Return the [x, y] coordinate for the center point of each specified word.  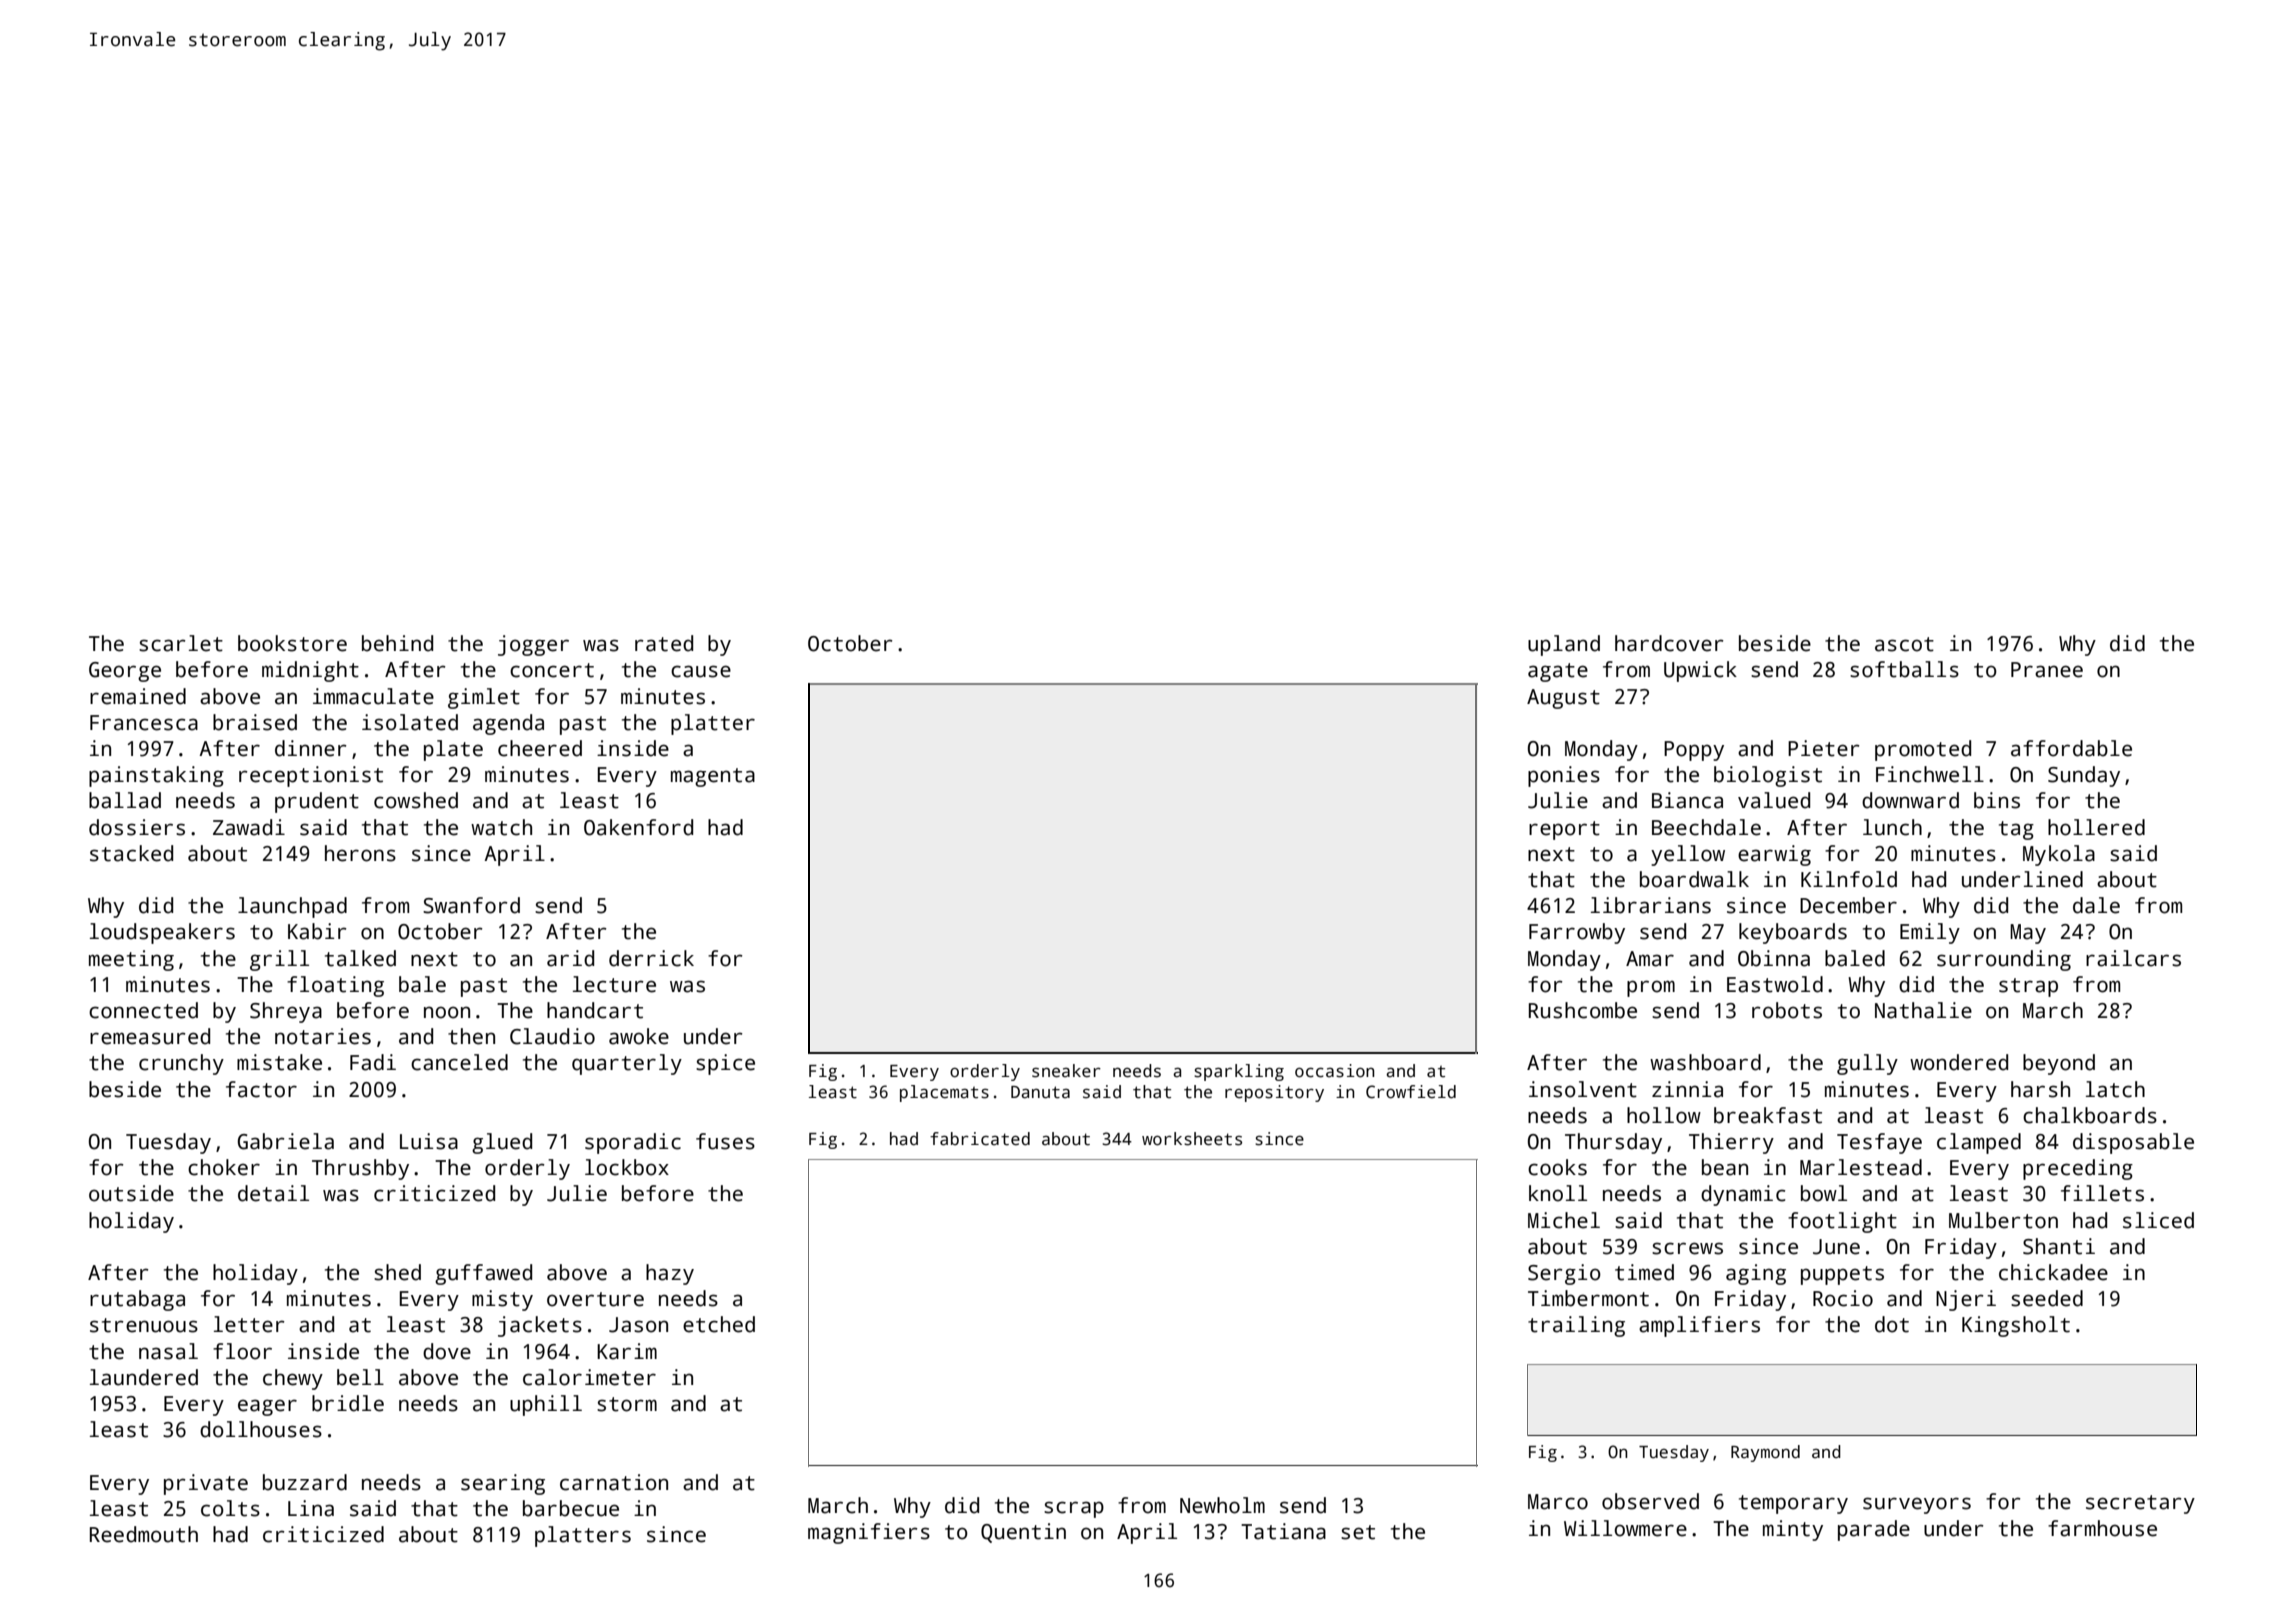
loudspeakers [162, 933]
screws [1687, 1248]
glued [502, 1143]
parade [1874, 1530]
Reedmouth [144, 1534]
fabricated [980, 1139]
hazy [670, 1274]
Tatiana [1283, 1531]
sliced [2158, 1220]
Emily [1930, 933]
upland [1564, 645]
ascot [1904, 644]
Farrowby [1577, 933]
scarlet [181, 643]
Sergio [1564, 1274]
